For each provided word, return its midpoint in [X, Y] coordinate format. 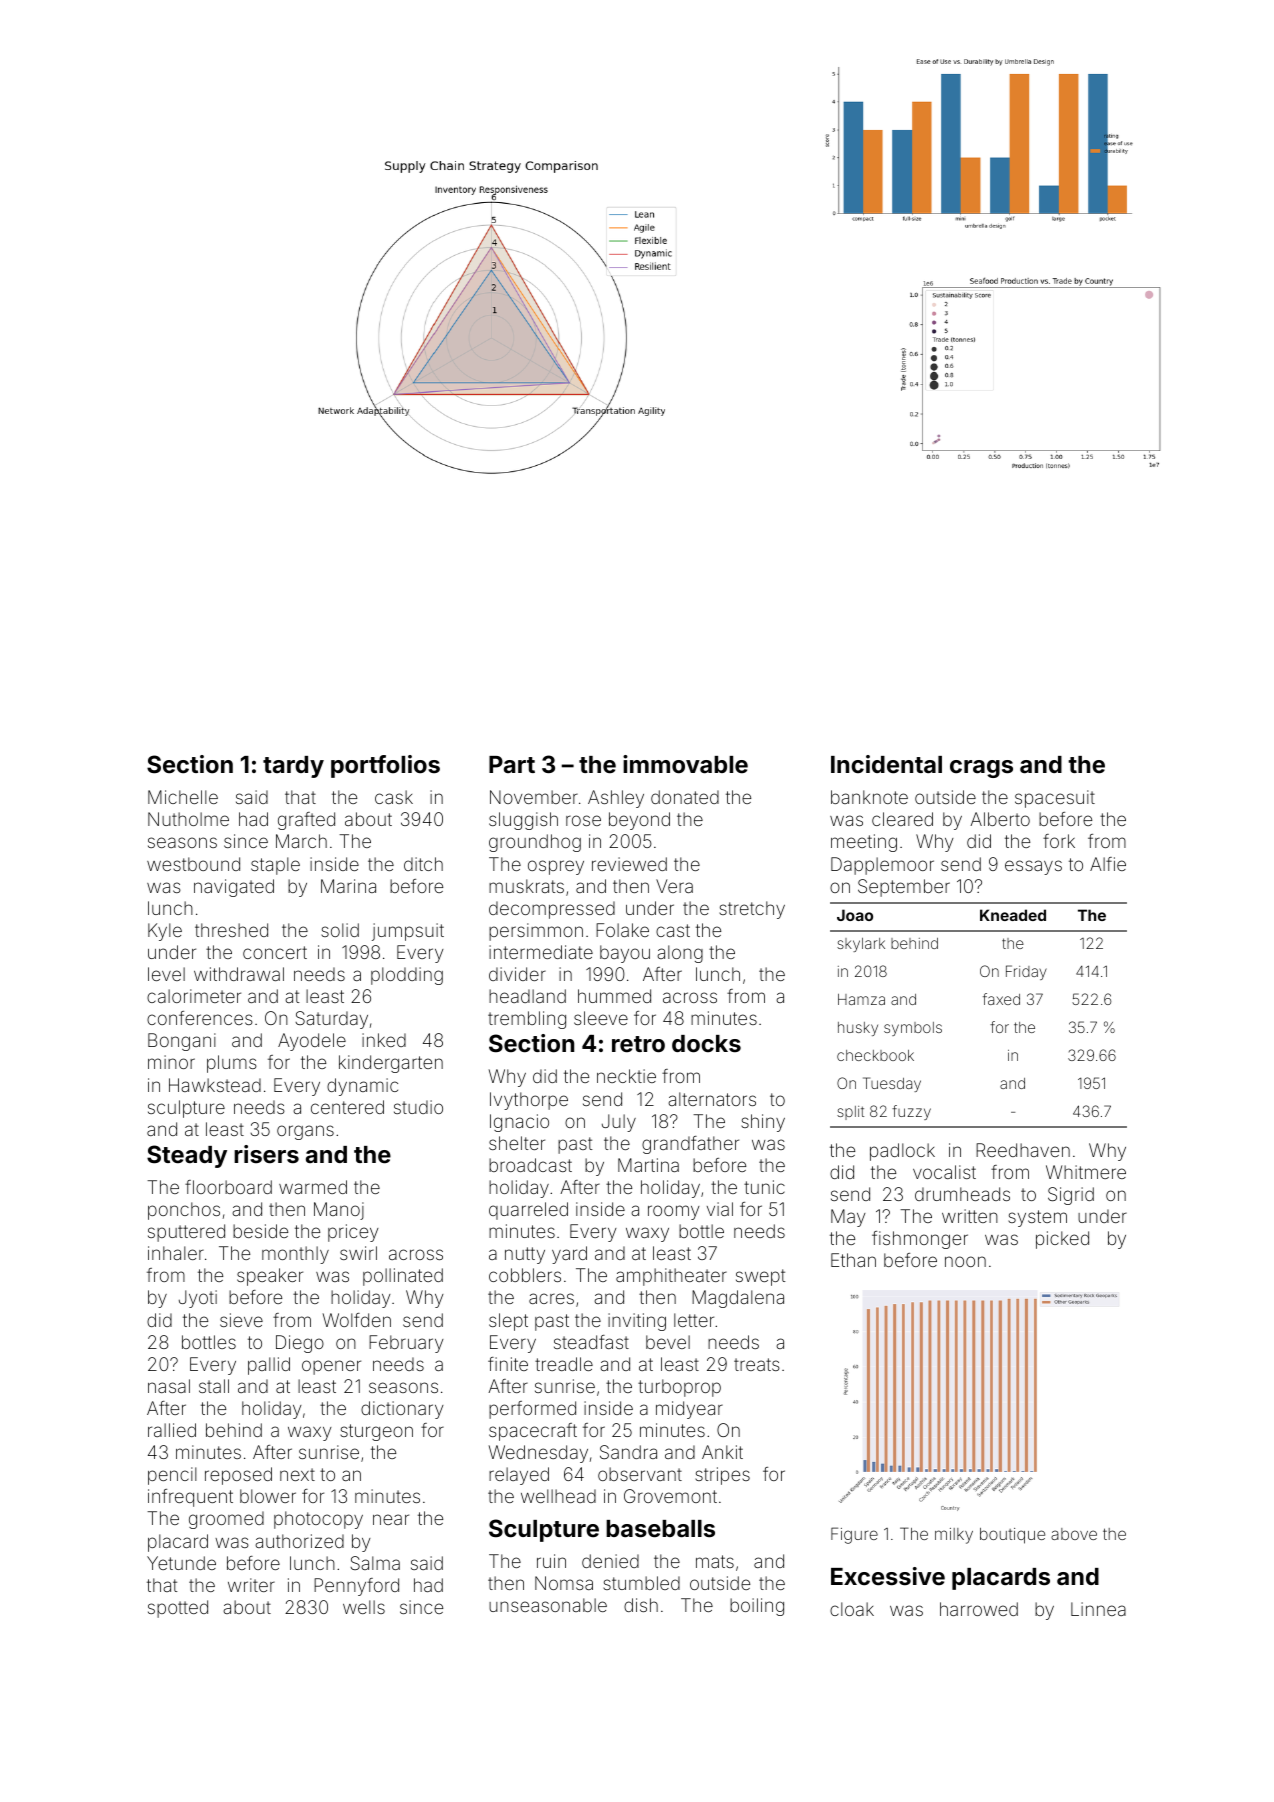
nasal [169, 1386]
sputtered [186, 1233]
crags [981, 769]
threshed [231, 930]
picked [1062, 1240]
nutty [525, 1255]
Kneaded [1013, 915]
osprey [556, 867]
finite [508, 1364]
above [1074, 1534]
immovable [685, 764]
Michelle [183, 797]
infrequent [190, 1498]
